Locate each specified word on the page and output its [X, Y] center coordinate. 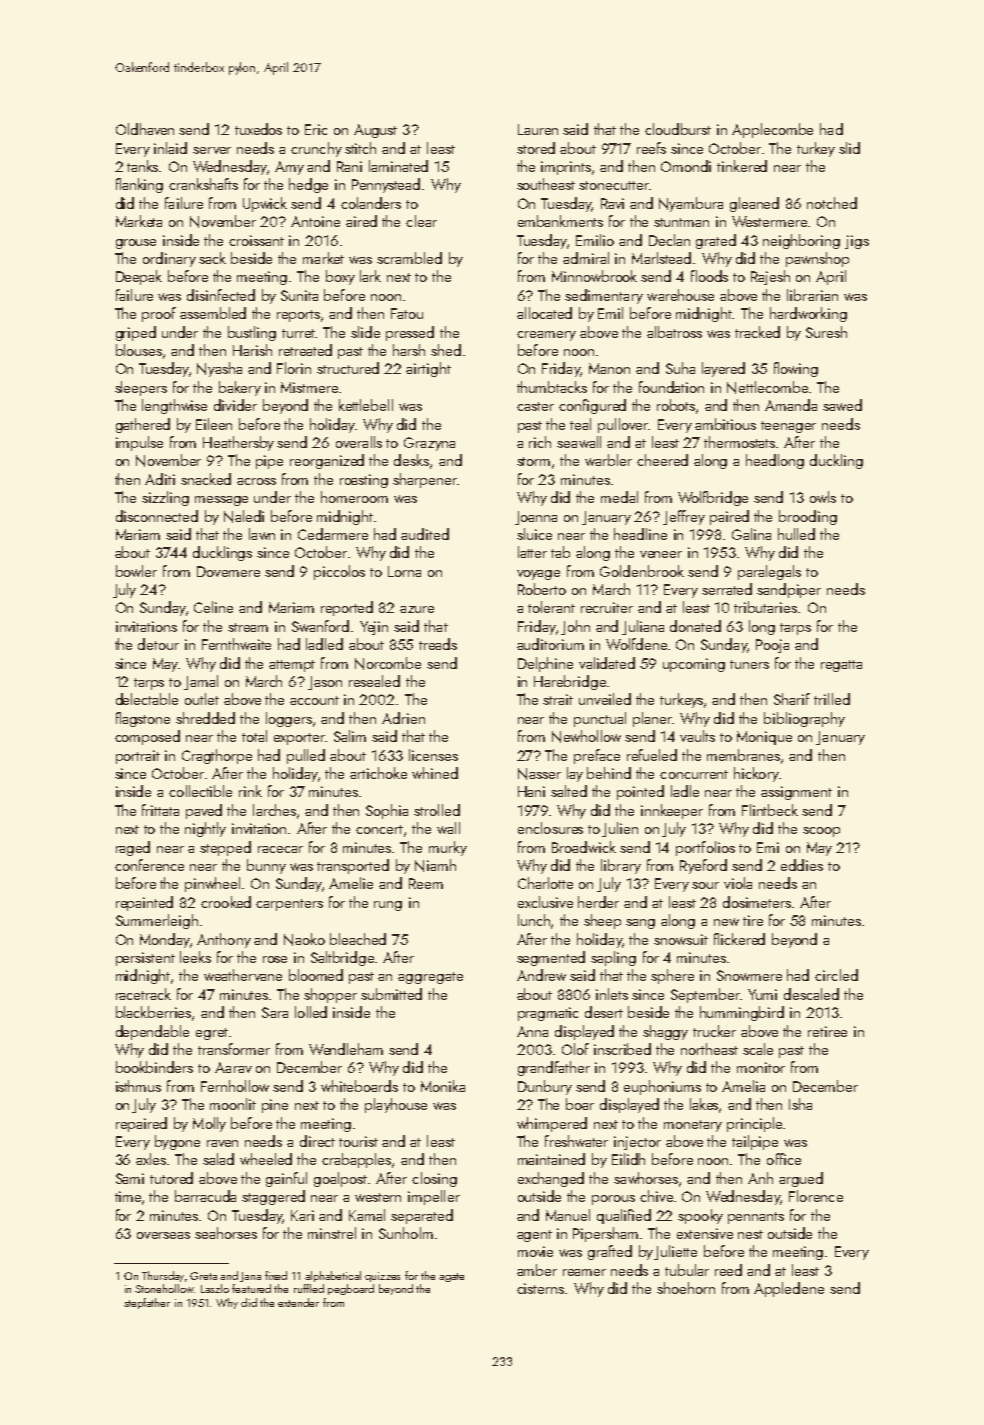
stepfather [147, 1303]
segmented [551, 958]
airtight [428, 369]
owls [823, 497]
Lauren [538, 129]
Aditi [160, 479]
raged [133, 848]
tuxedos [258, 129]
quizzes [382, 1277]
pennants [756, 1218]
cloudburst [678, 129]
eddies [802, 865]
